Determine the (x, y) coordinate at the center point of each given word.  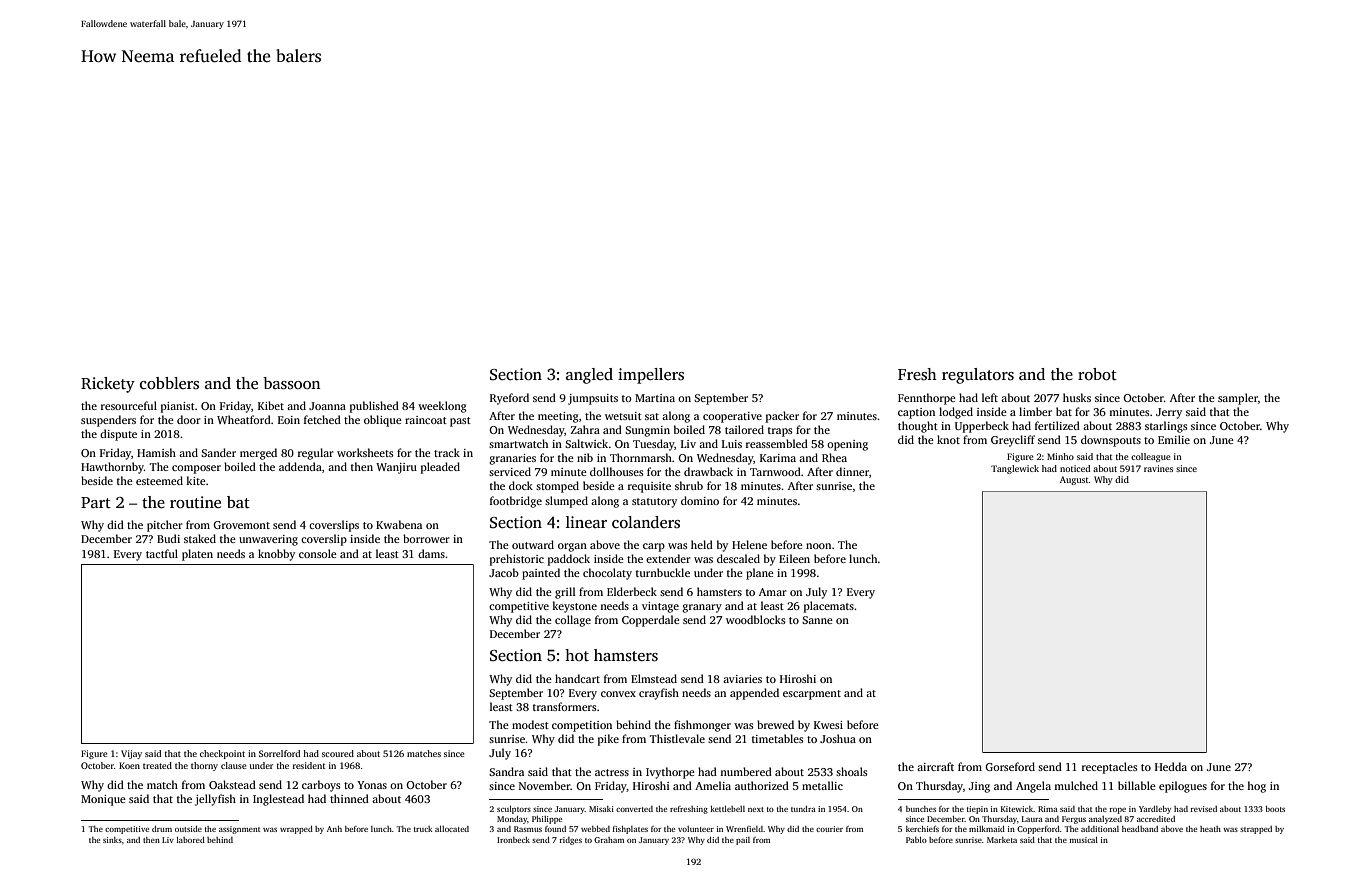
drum (162, 829)
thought (918, 427)
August (1074, 480)
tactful (162, 553)
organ (572, 547)
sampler (1238, 399)
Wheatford (244, 419)
